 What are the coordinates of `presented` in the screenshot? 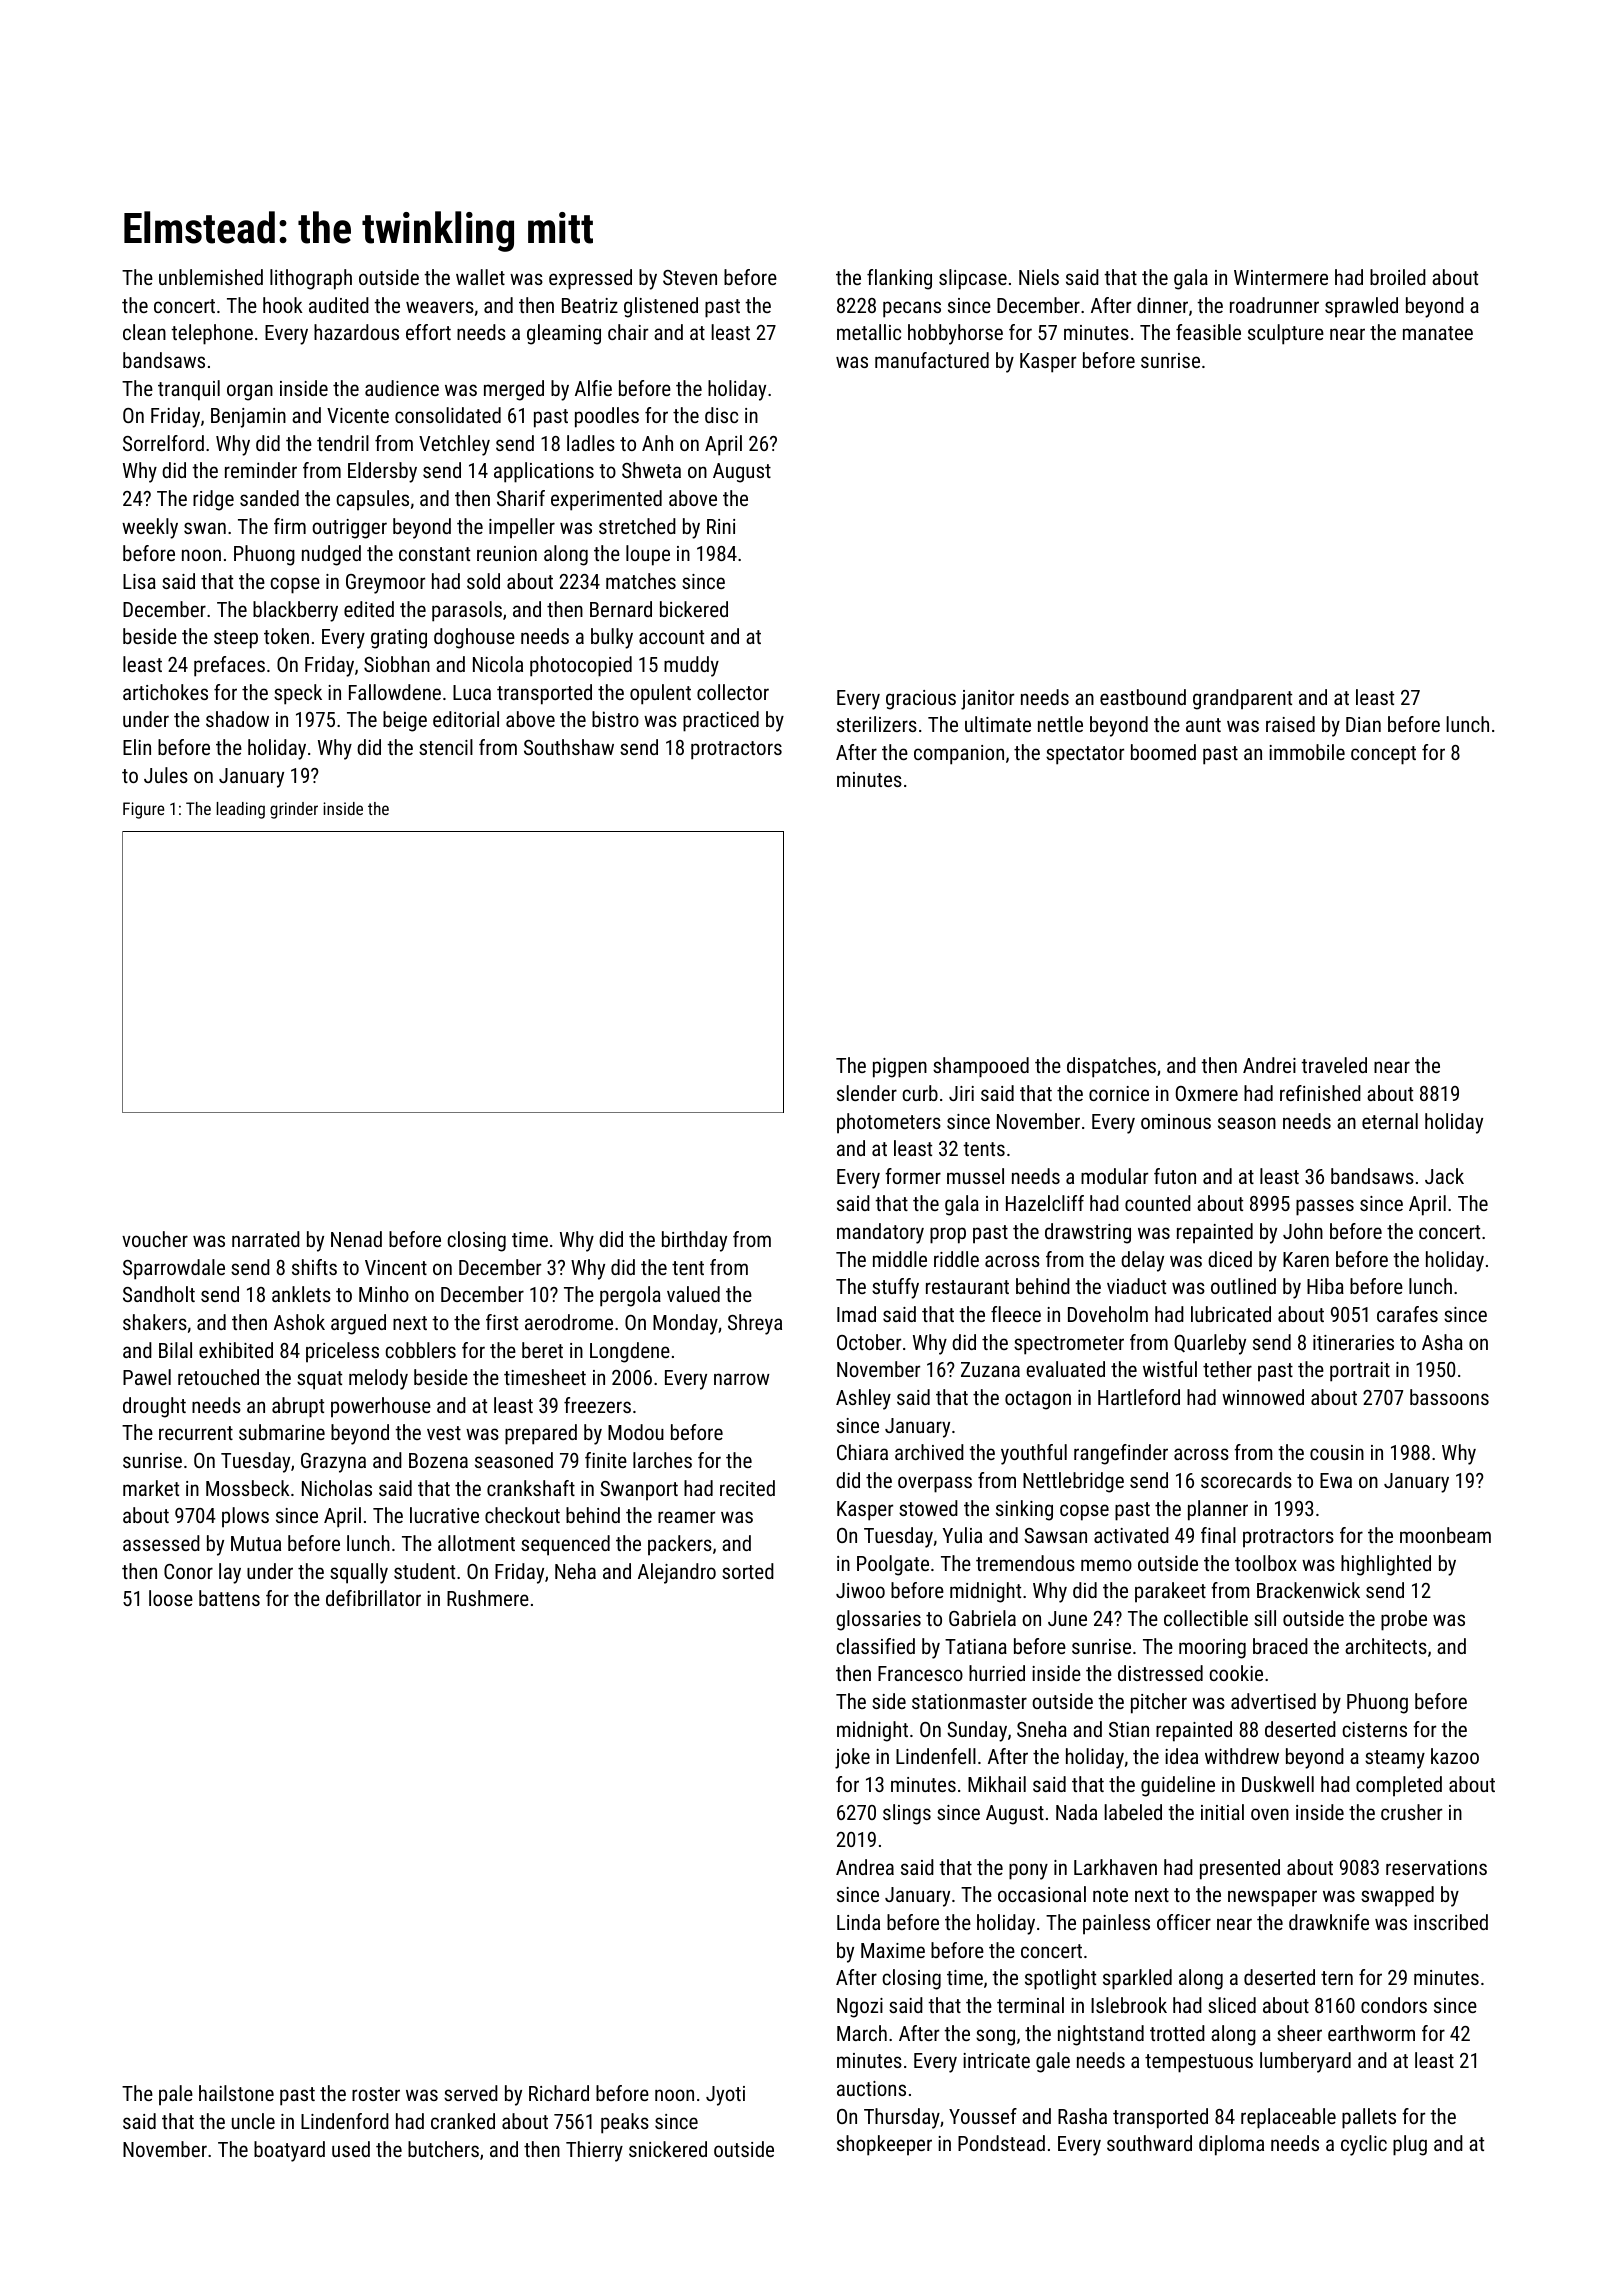 It's located at (1240, 1869).
